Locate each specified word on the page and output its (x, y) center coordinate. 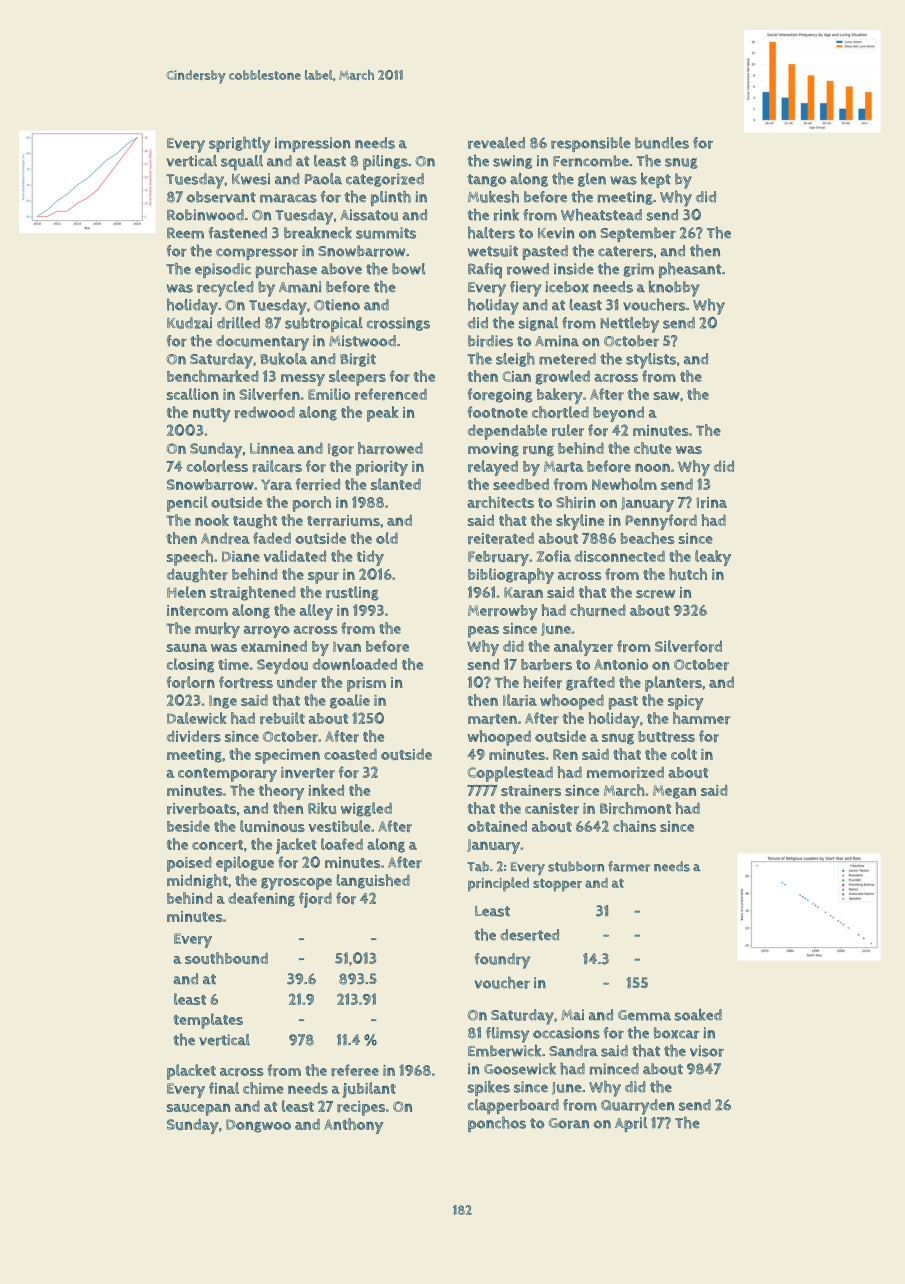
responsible (590, 144)
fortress (246, 682)
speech (190, 558)
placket (191, 1072)
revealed (496, 143)
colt (684, 754)
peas (483, 632)
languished (373, 881)
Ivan (347, 646)
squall (242, 163)
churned (598, 610)
